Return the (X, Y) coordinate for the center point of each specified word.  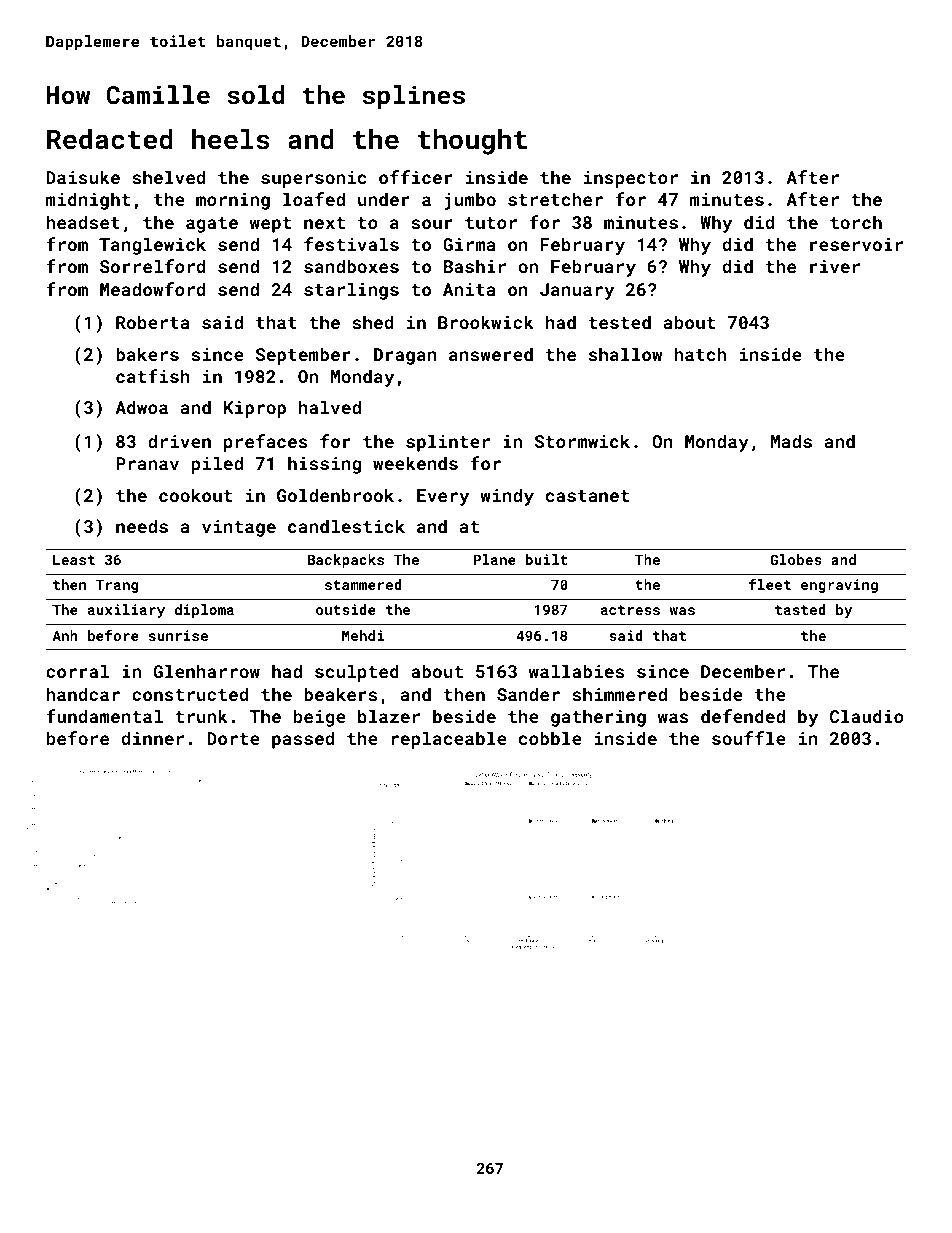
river (835, 266)
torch (856, 222)
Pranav (147, 463)
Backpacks (345, 561)
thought (472, 142)
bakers (147, 354)
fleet (770, 584)
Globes (796, 559)
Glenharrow (207, 671)
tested (620, 322)
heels (231, 139)
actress (630, 610)
